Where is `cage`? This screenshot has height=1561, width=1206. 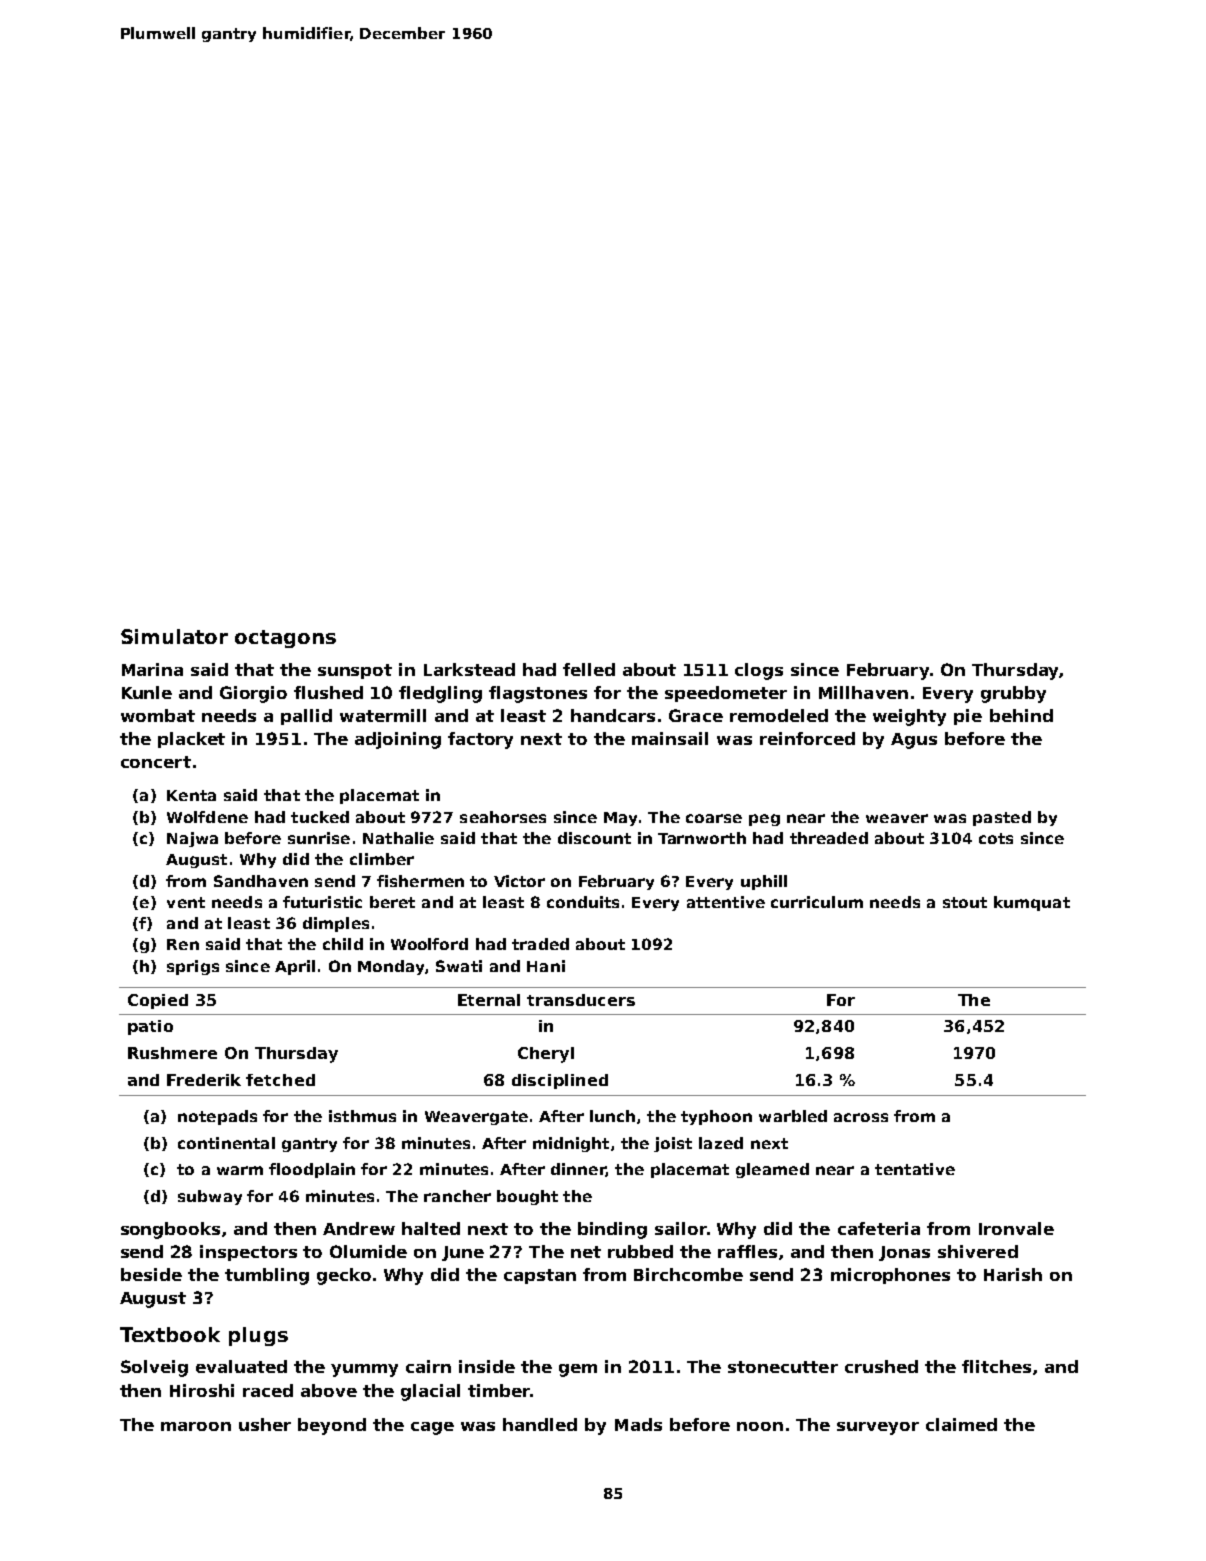 cage is located at coordinates (432, 1428).
